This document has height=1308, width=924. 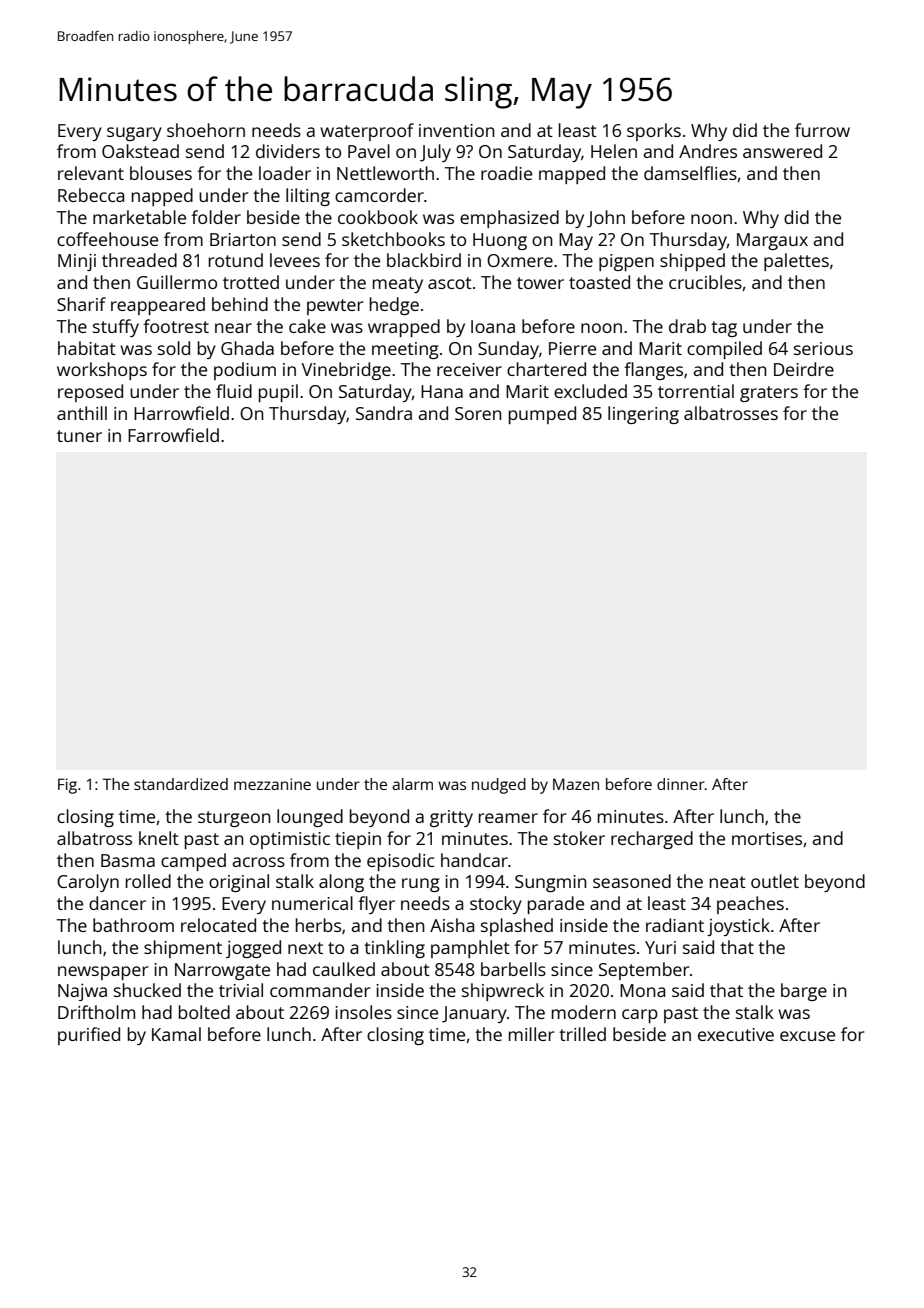 I want to click on reamer, so click(x=508, y=818).
